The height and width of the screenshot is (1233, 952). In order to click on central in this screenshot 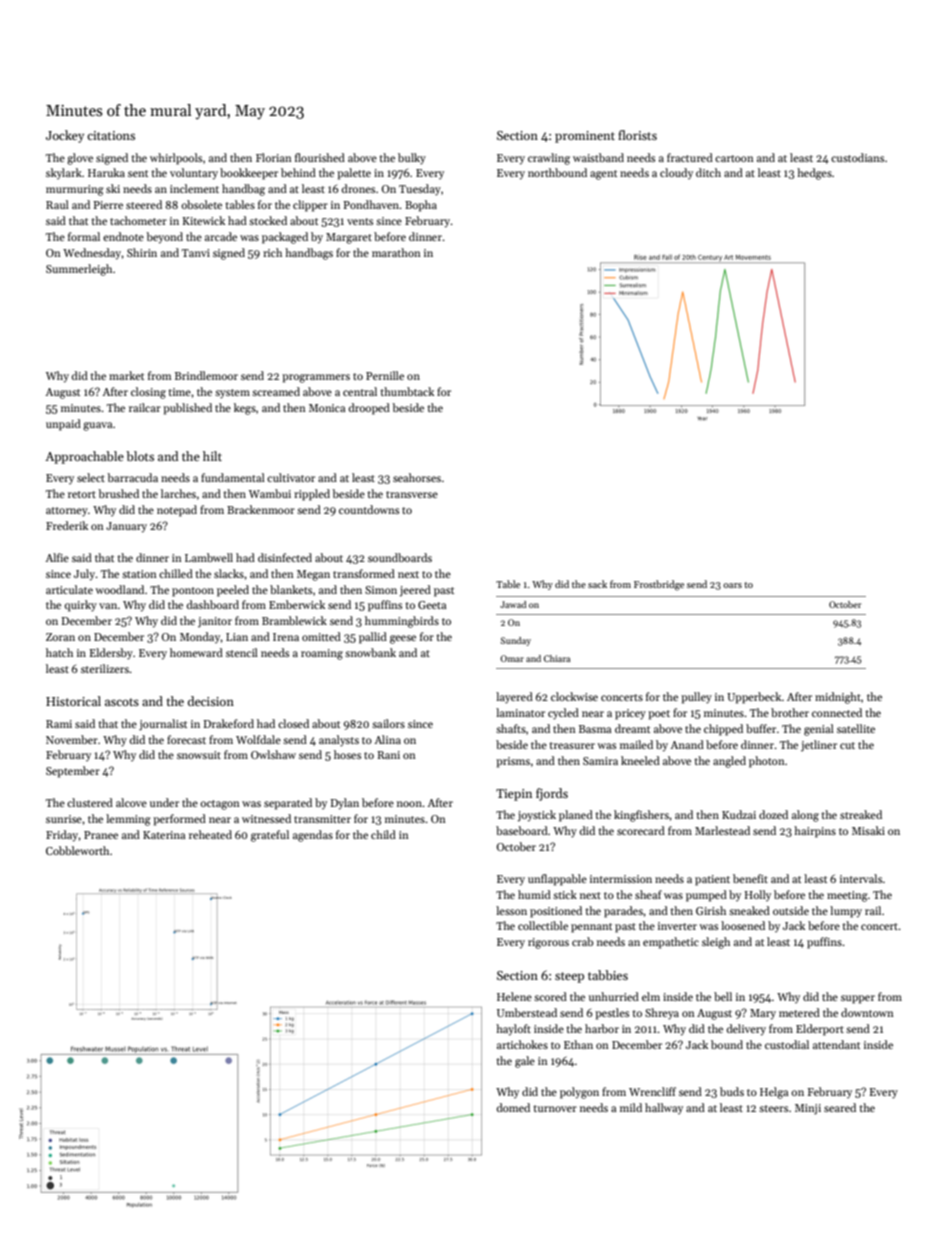, I will do `click(360, 391)`.
